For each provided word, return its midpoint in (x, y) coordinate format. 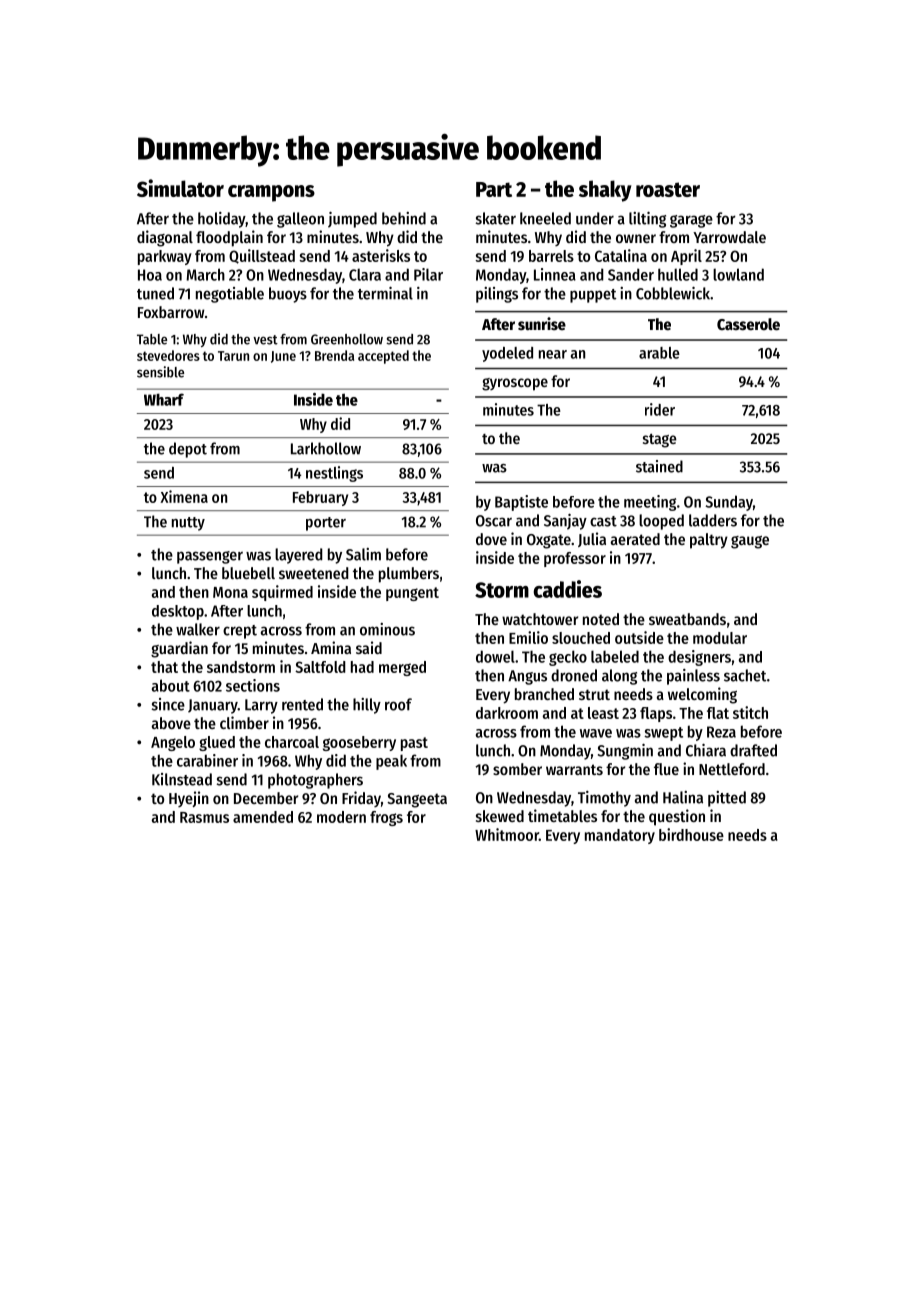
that (164, 667)
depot (188, 450)
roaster (668, 189)
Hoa (150, 275)
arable (659, 353)
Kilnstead (182, 779)
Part (494, 189)
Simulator (180, 188)
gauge (750, 542)
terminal (385, 293)
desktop (178, 612)
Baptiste (521, 503)
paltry (709, 541)
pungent (412, 594)
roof (398, 704)
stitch (750, 712)
